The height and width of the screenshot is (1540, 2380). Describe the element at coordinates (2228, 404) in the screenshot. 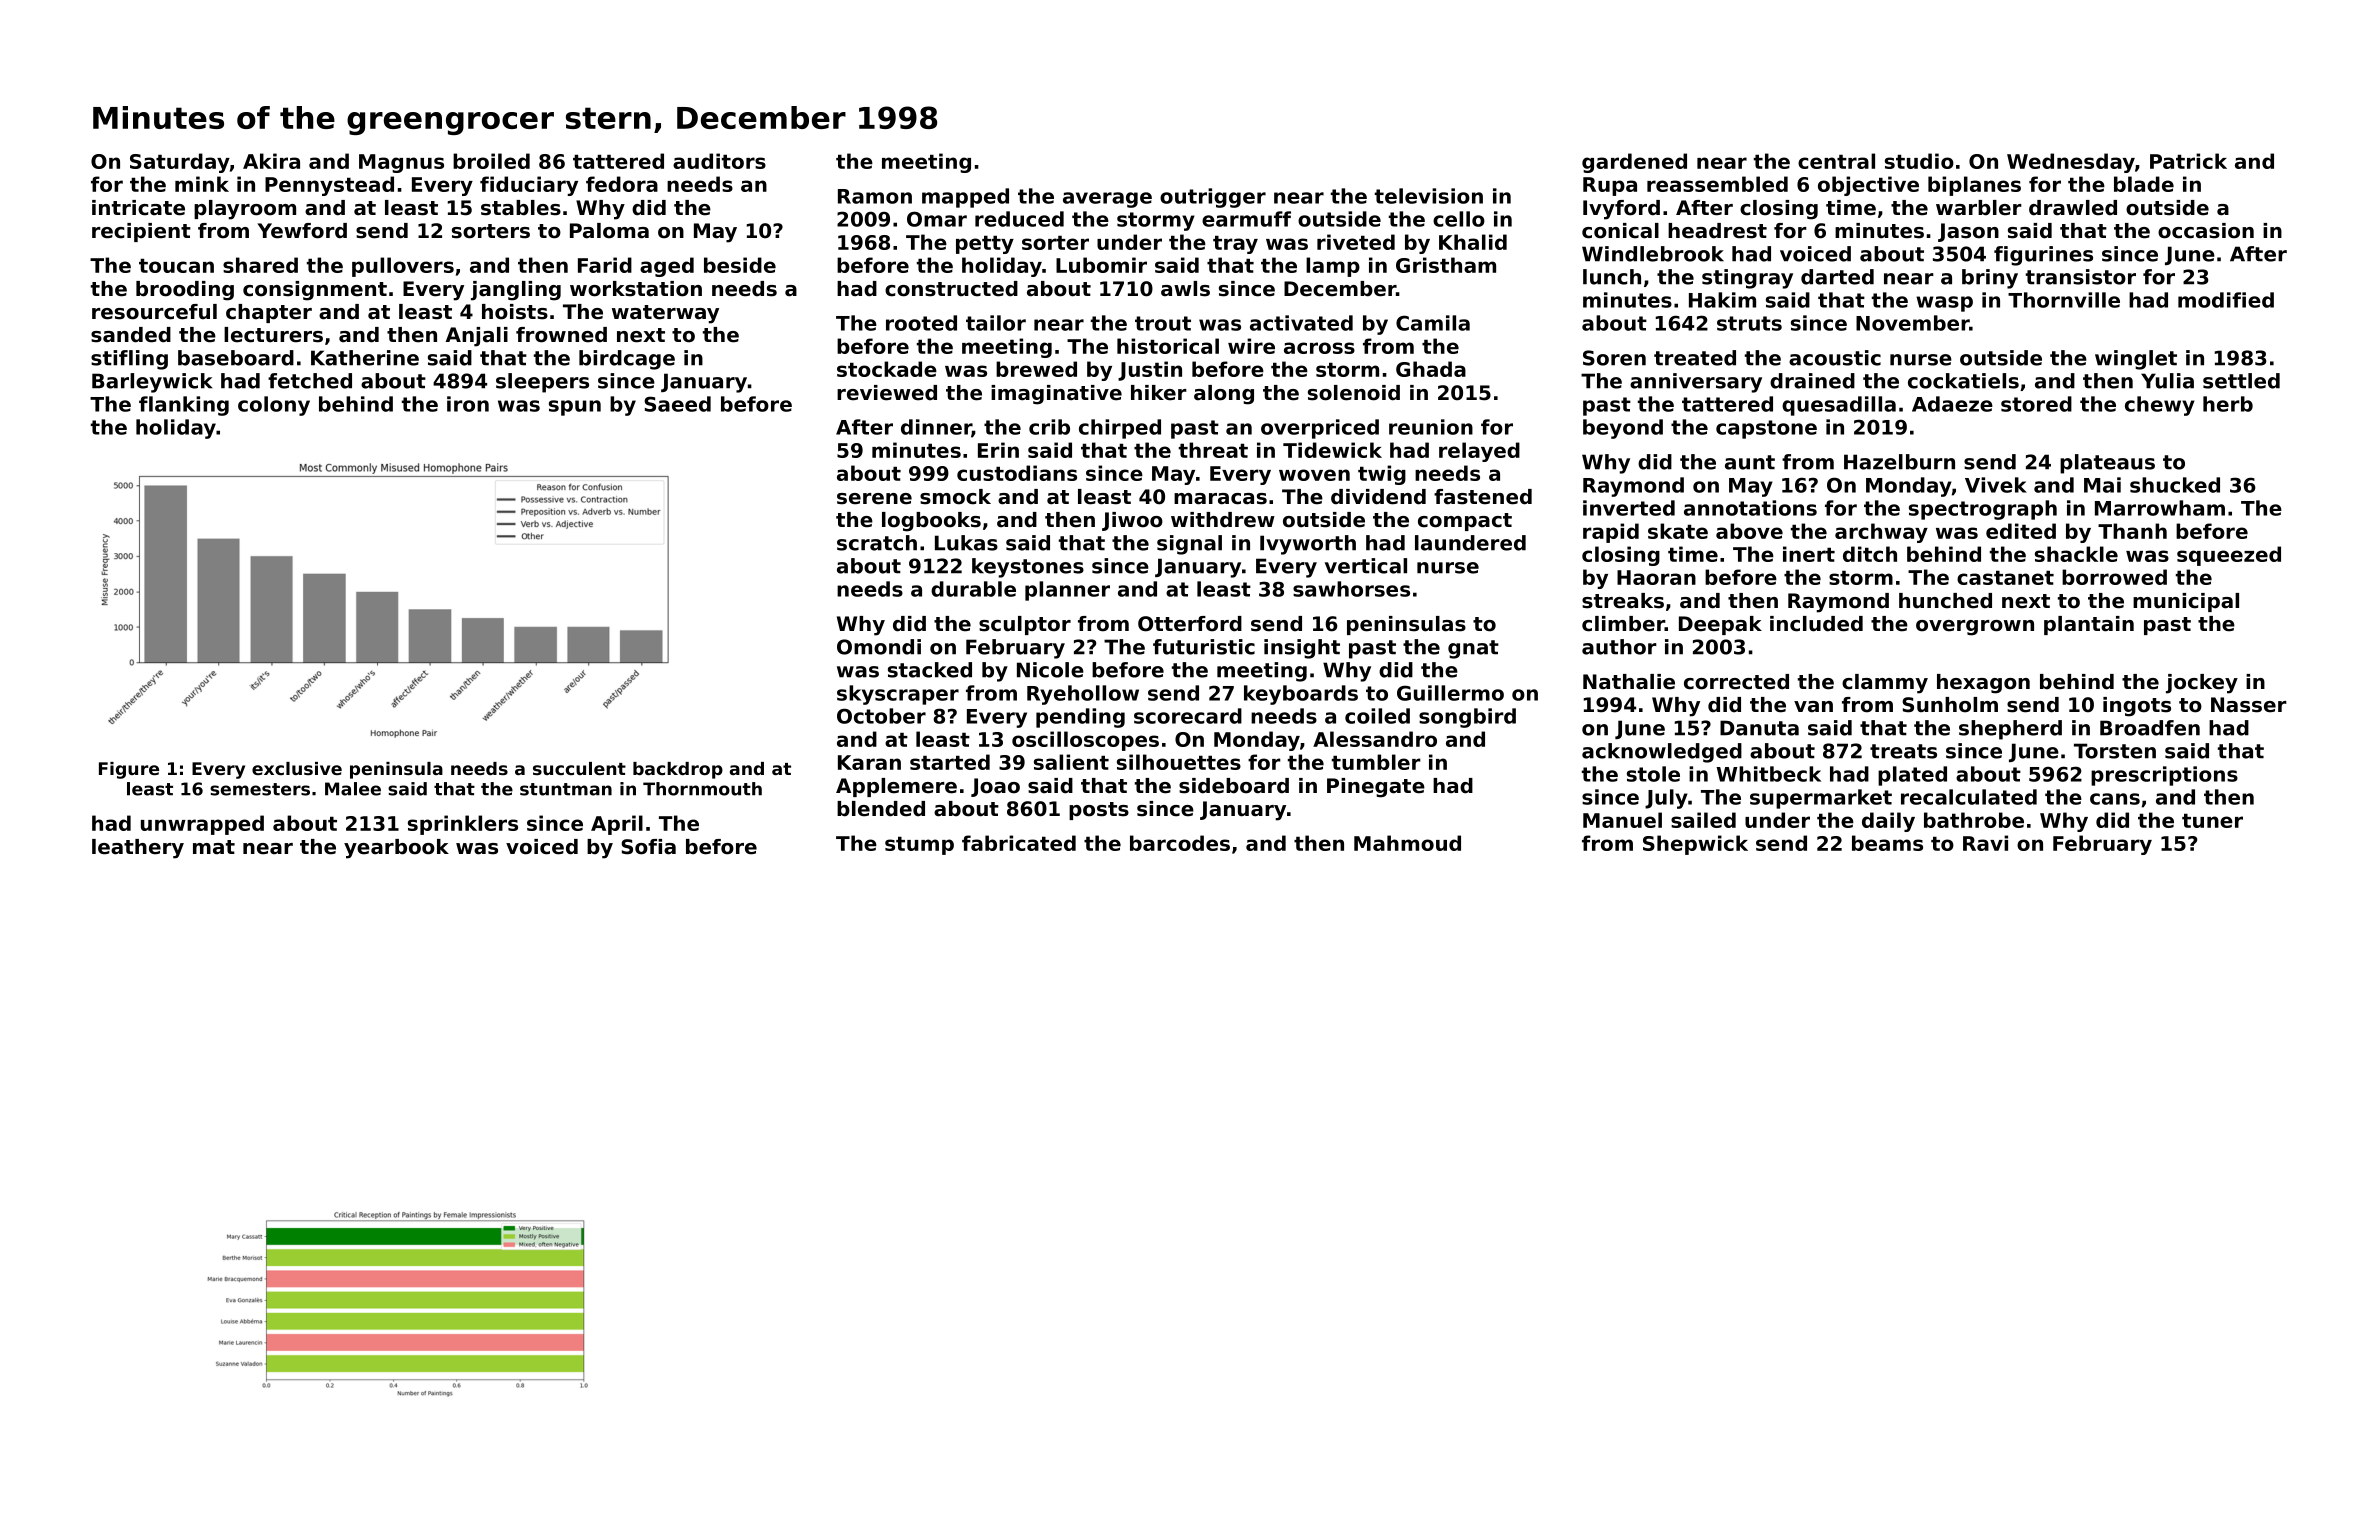

I see `herb` at that location.
